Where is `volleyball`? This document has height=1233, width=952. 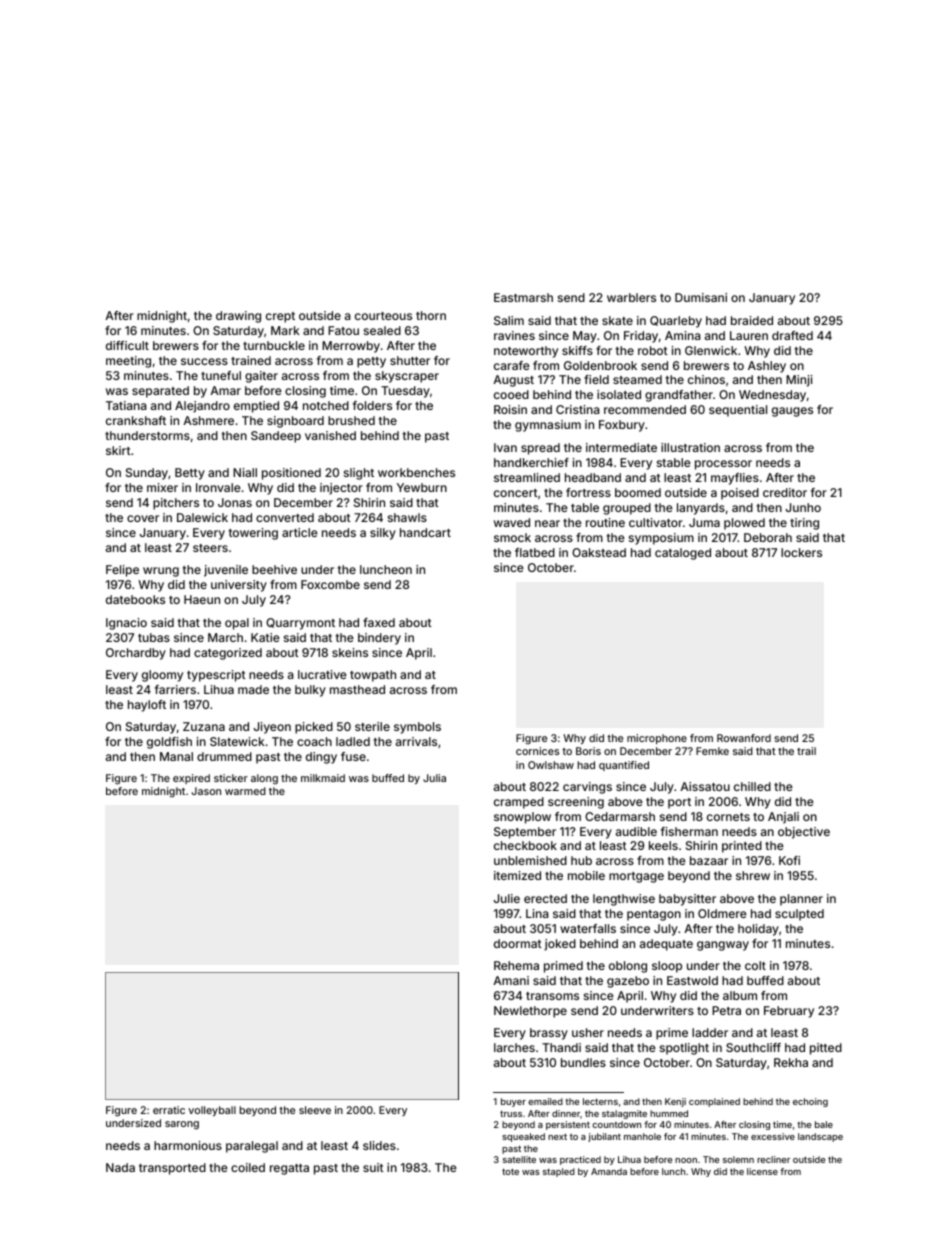
volleyball is located at coordinates (212, 1111).
